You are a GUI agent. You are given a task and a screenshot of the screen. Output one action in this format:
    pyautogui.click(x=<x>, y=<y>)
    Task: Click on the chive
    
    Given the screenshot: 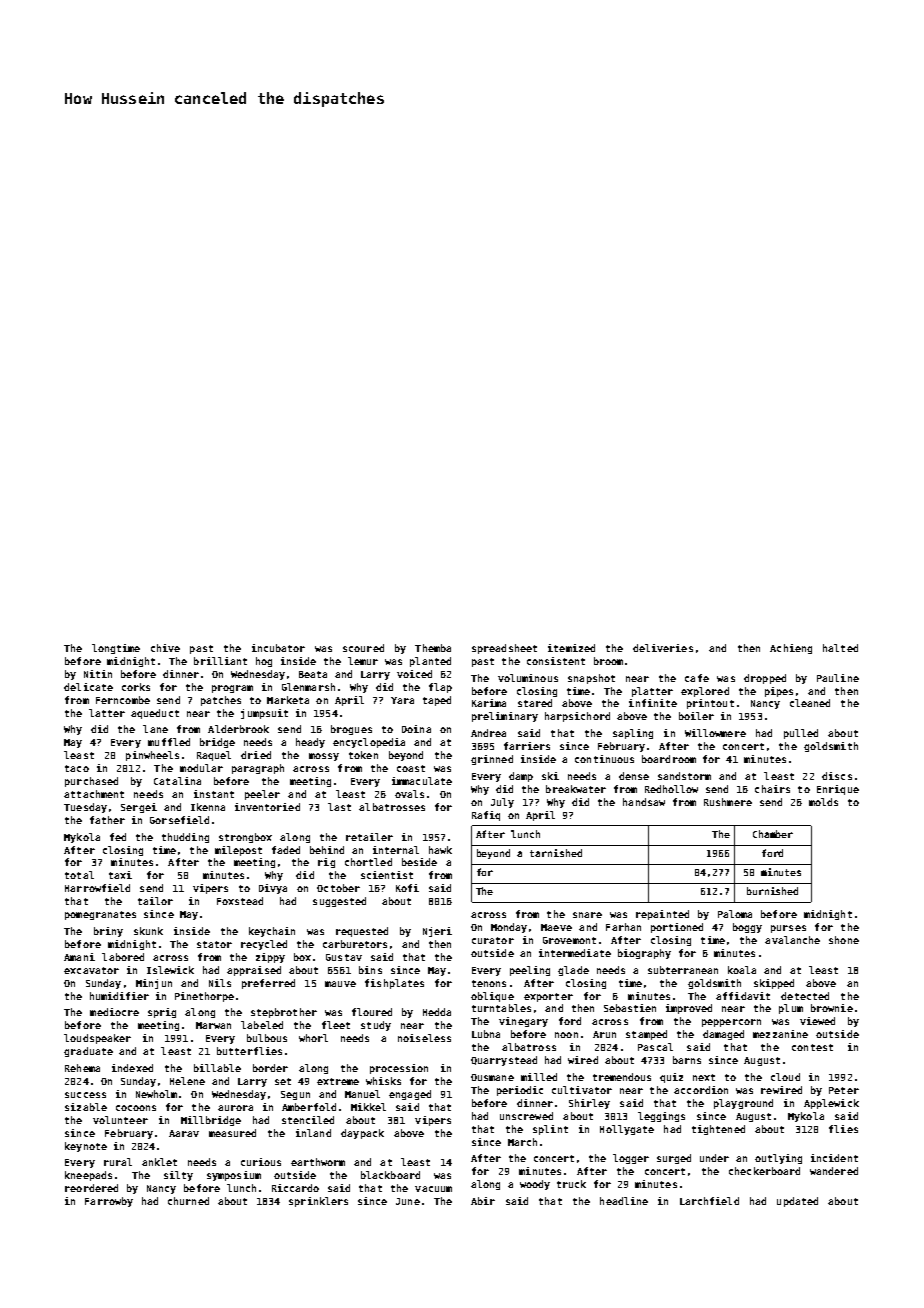 What is the action you would take?
    pyautogui.click(x=165, y=648)
